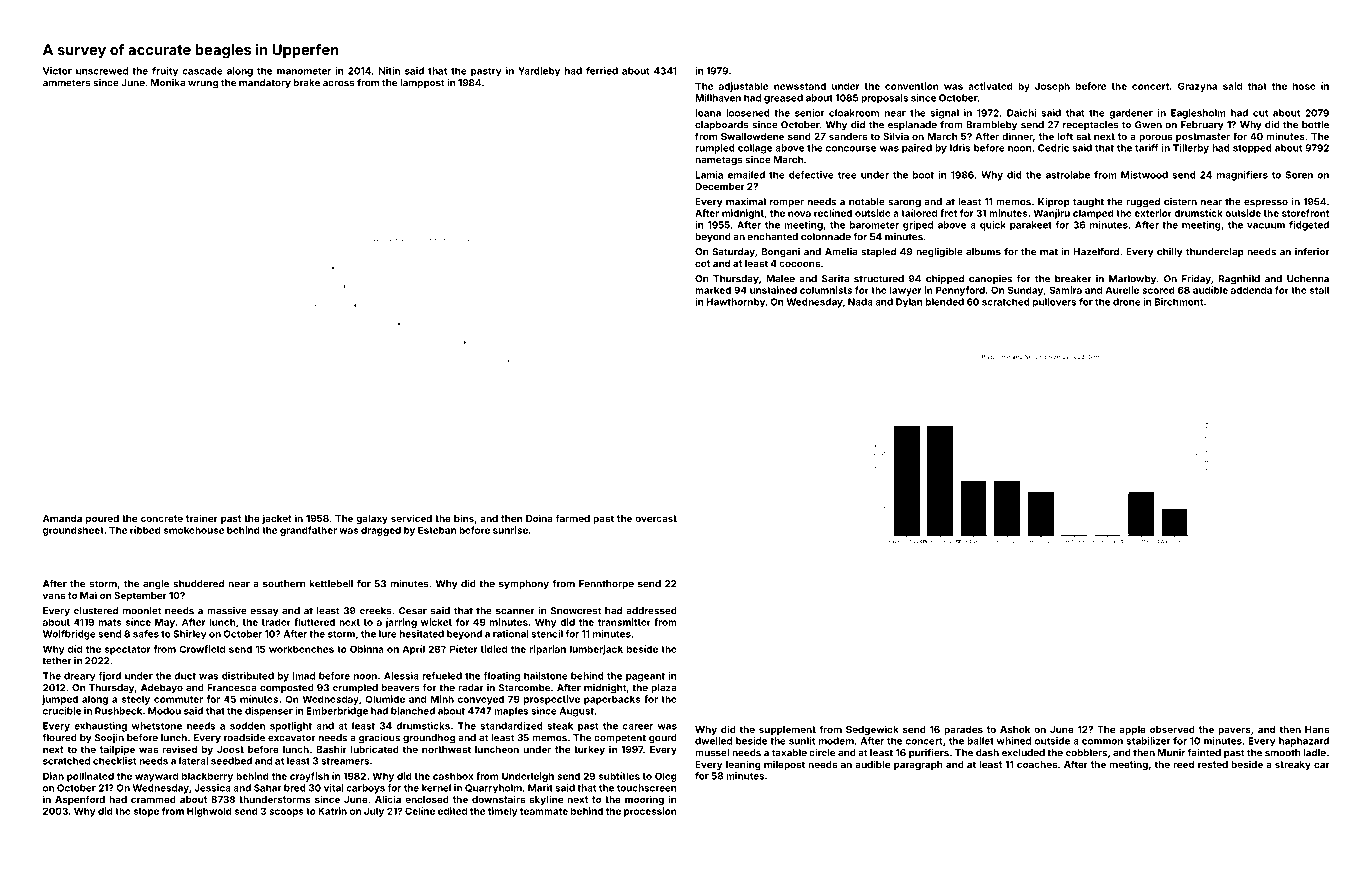  Describe the element at coordinates (650, 812) in the screenshot. I see `procession` at that location.
